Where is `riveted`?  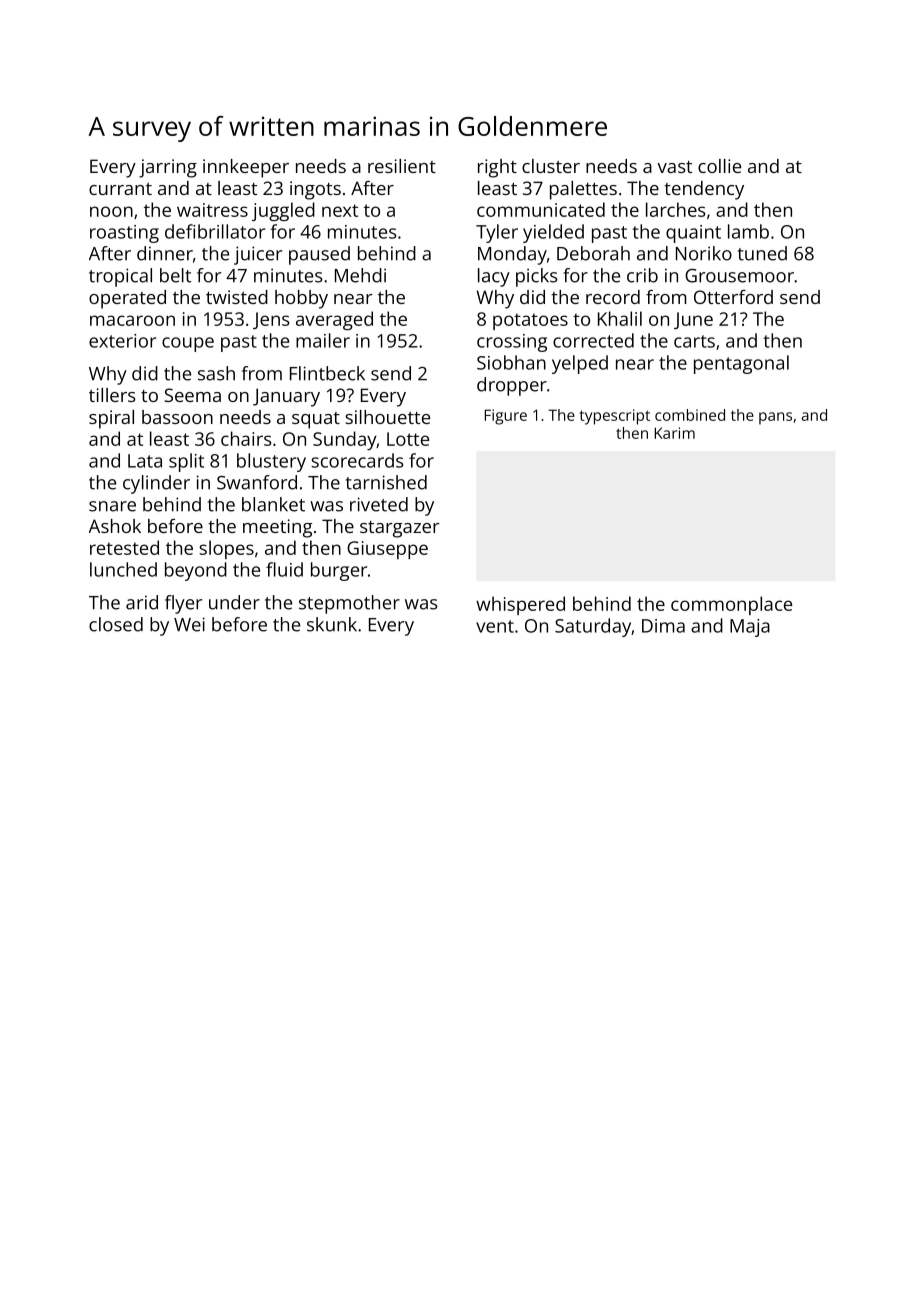 riveted is located at coordinates (379, 504).
